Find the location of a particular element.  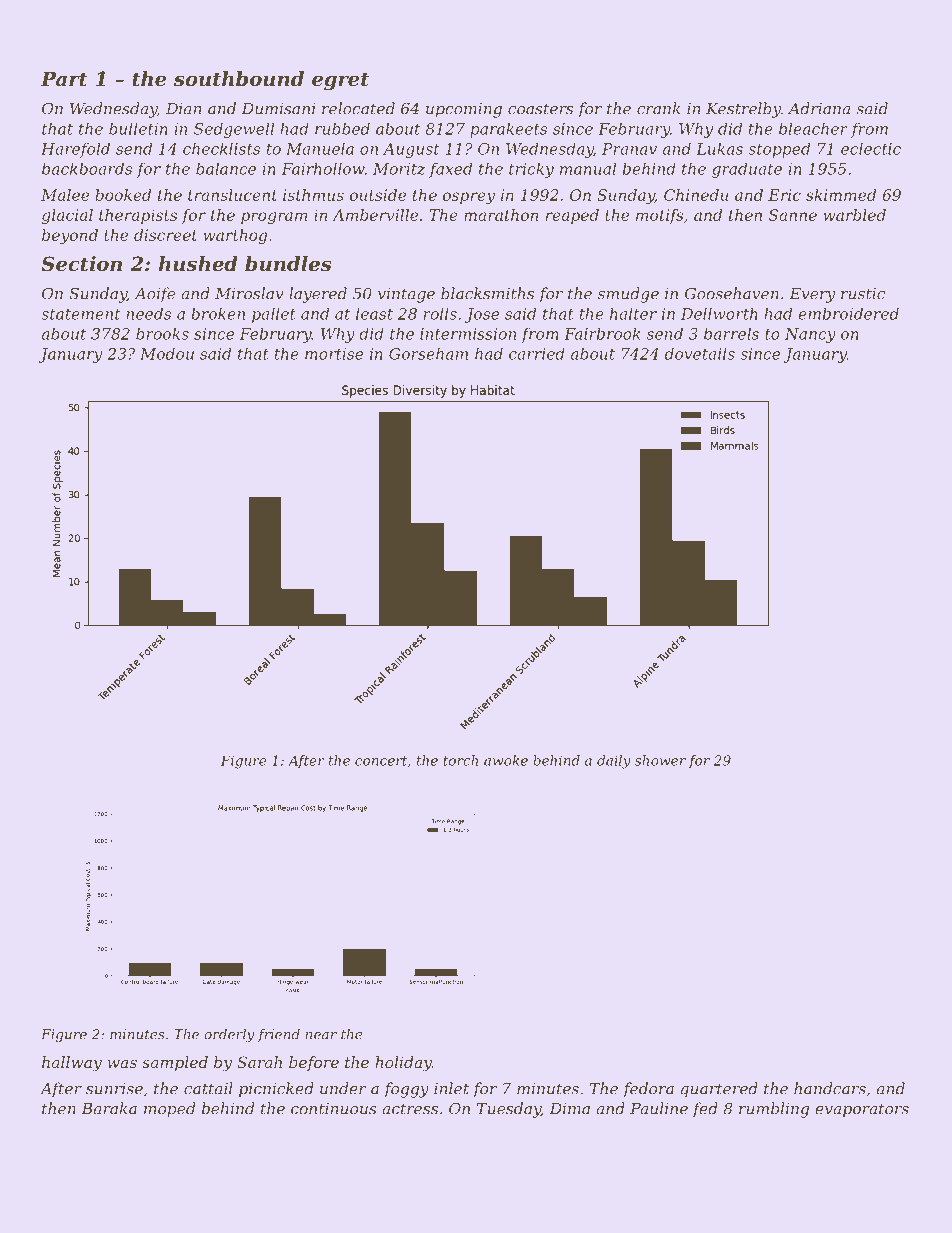

daily is located at coordinates (614, 762).
